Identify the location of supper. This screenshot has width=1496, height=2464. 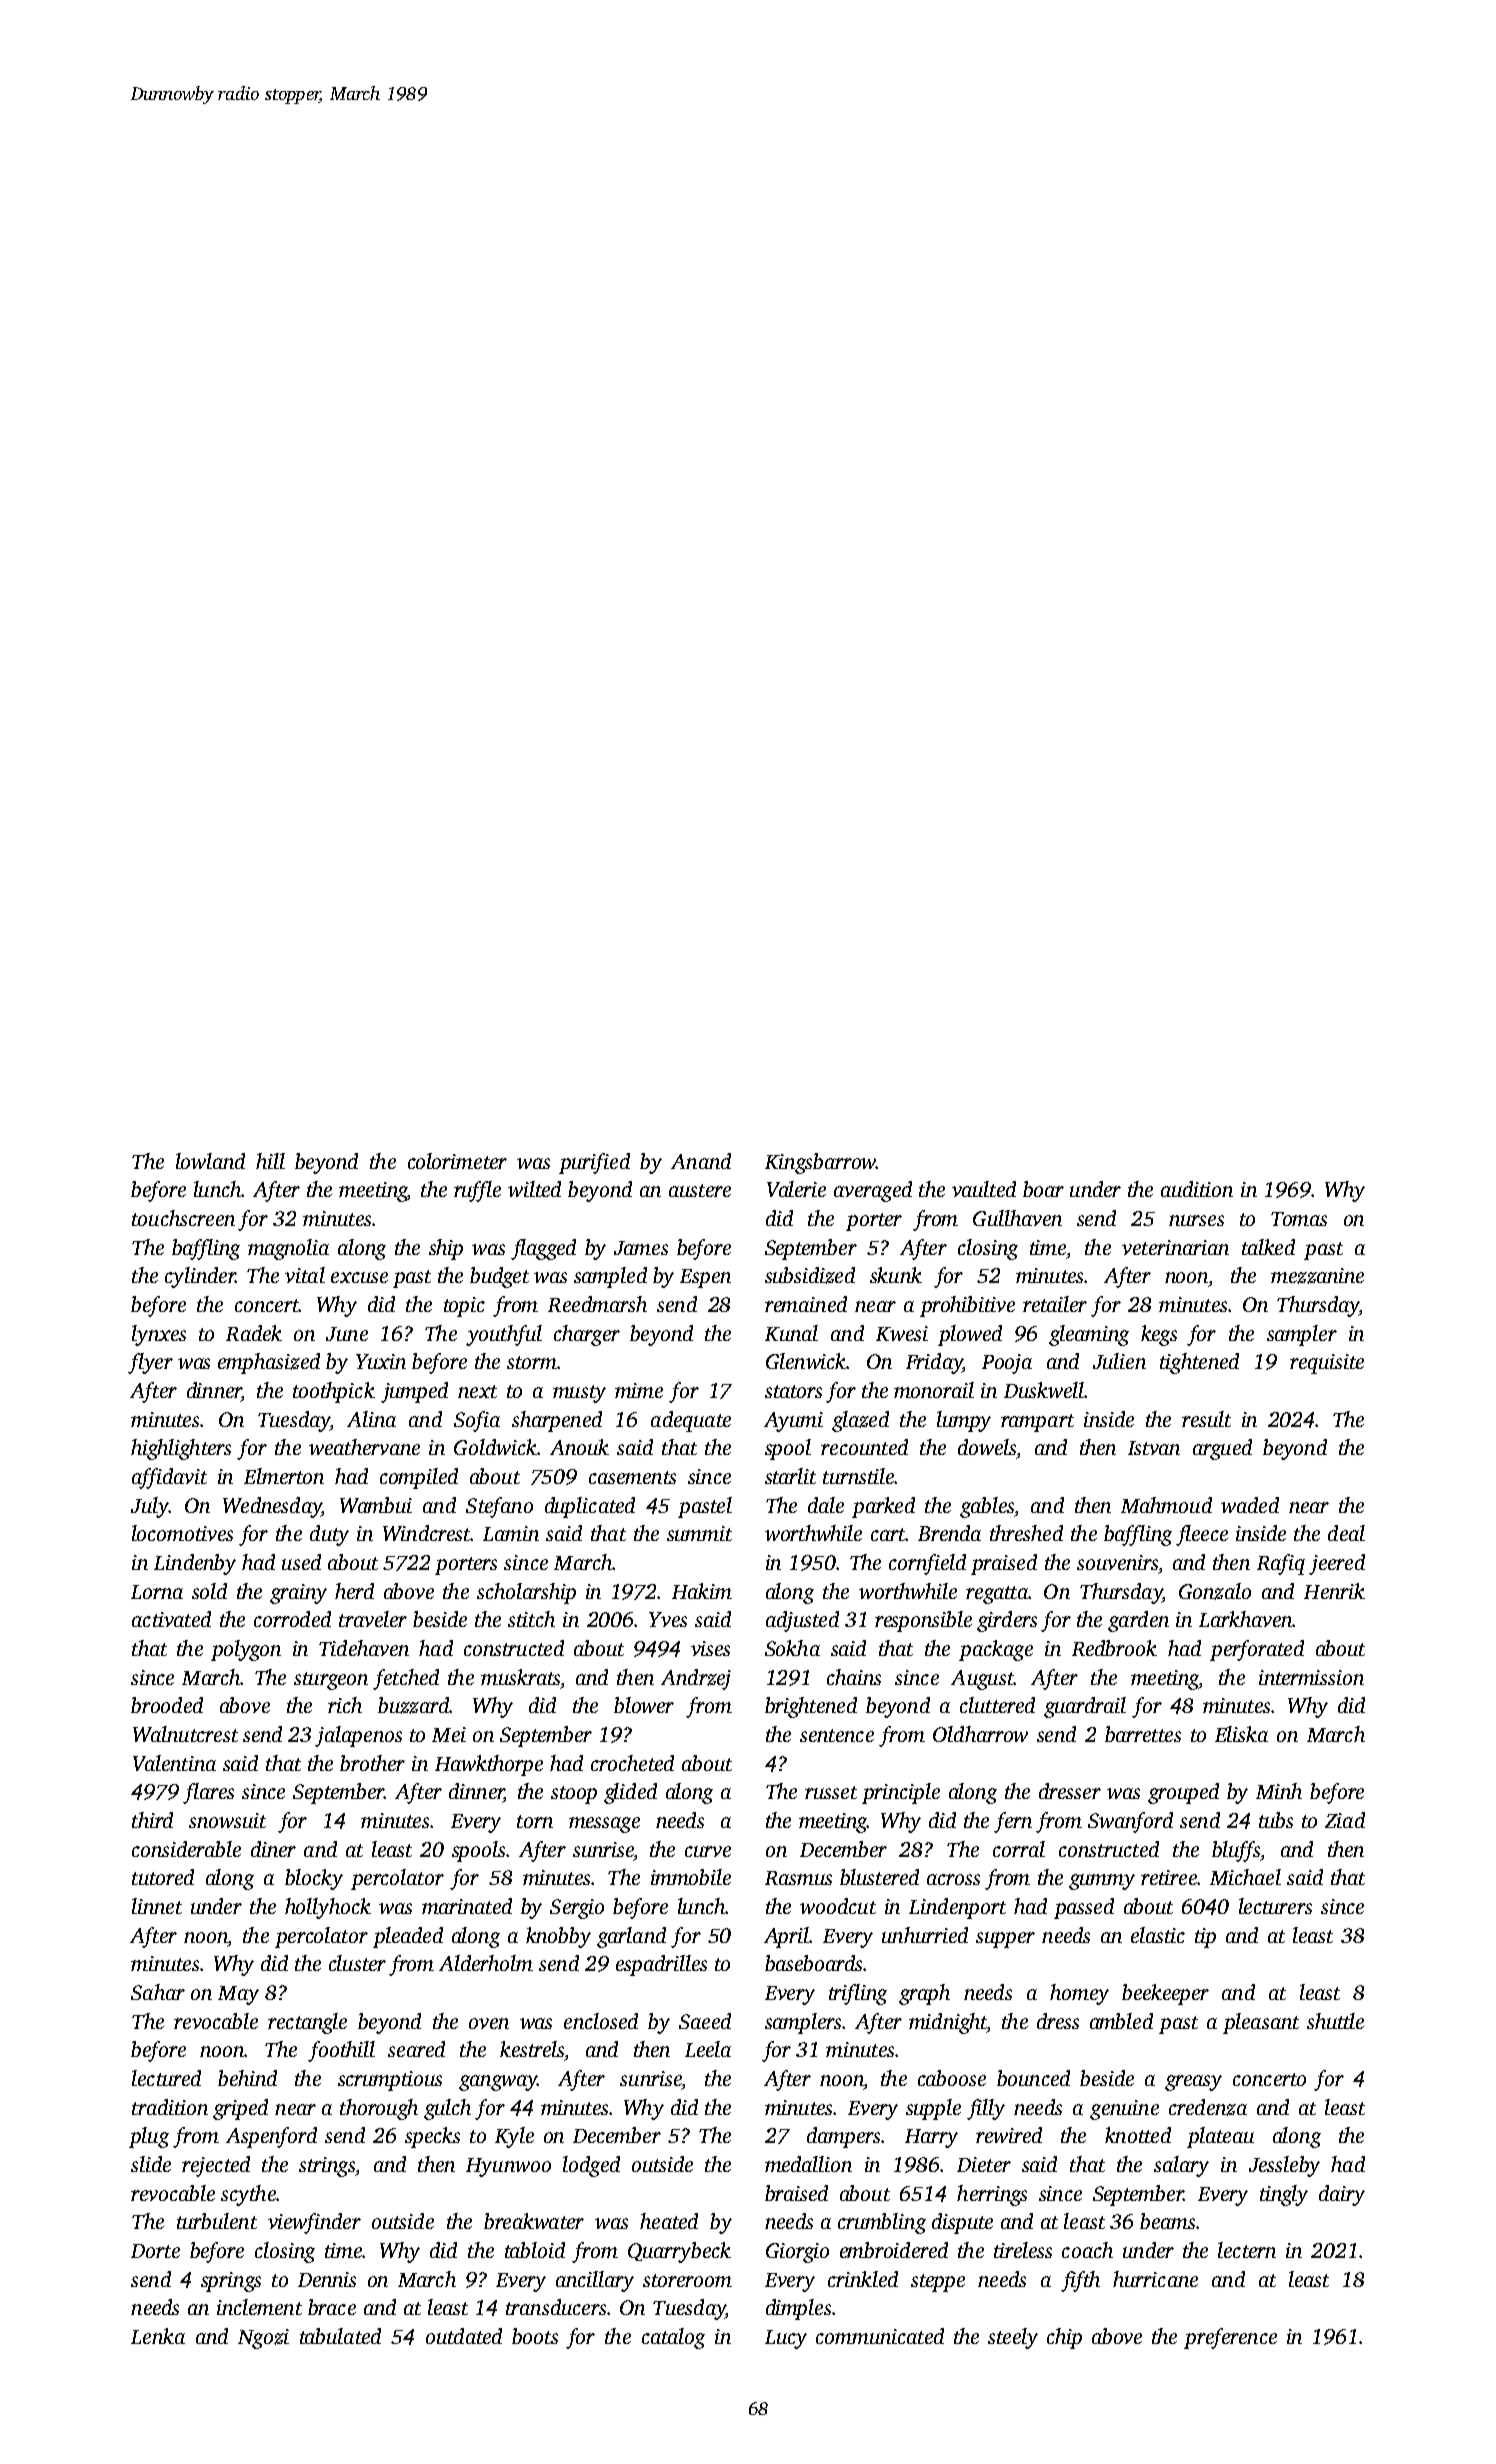
(1005, 1940).
